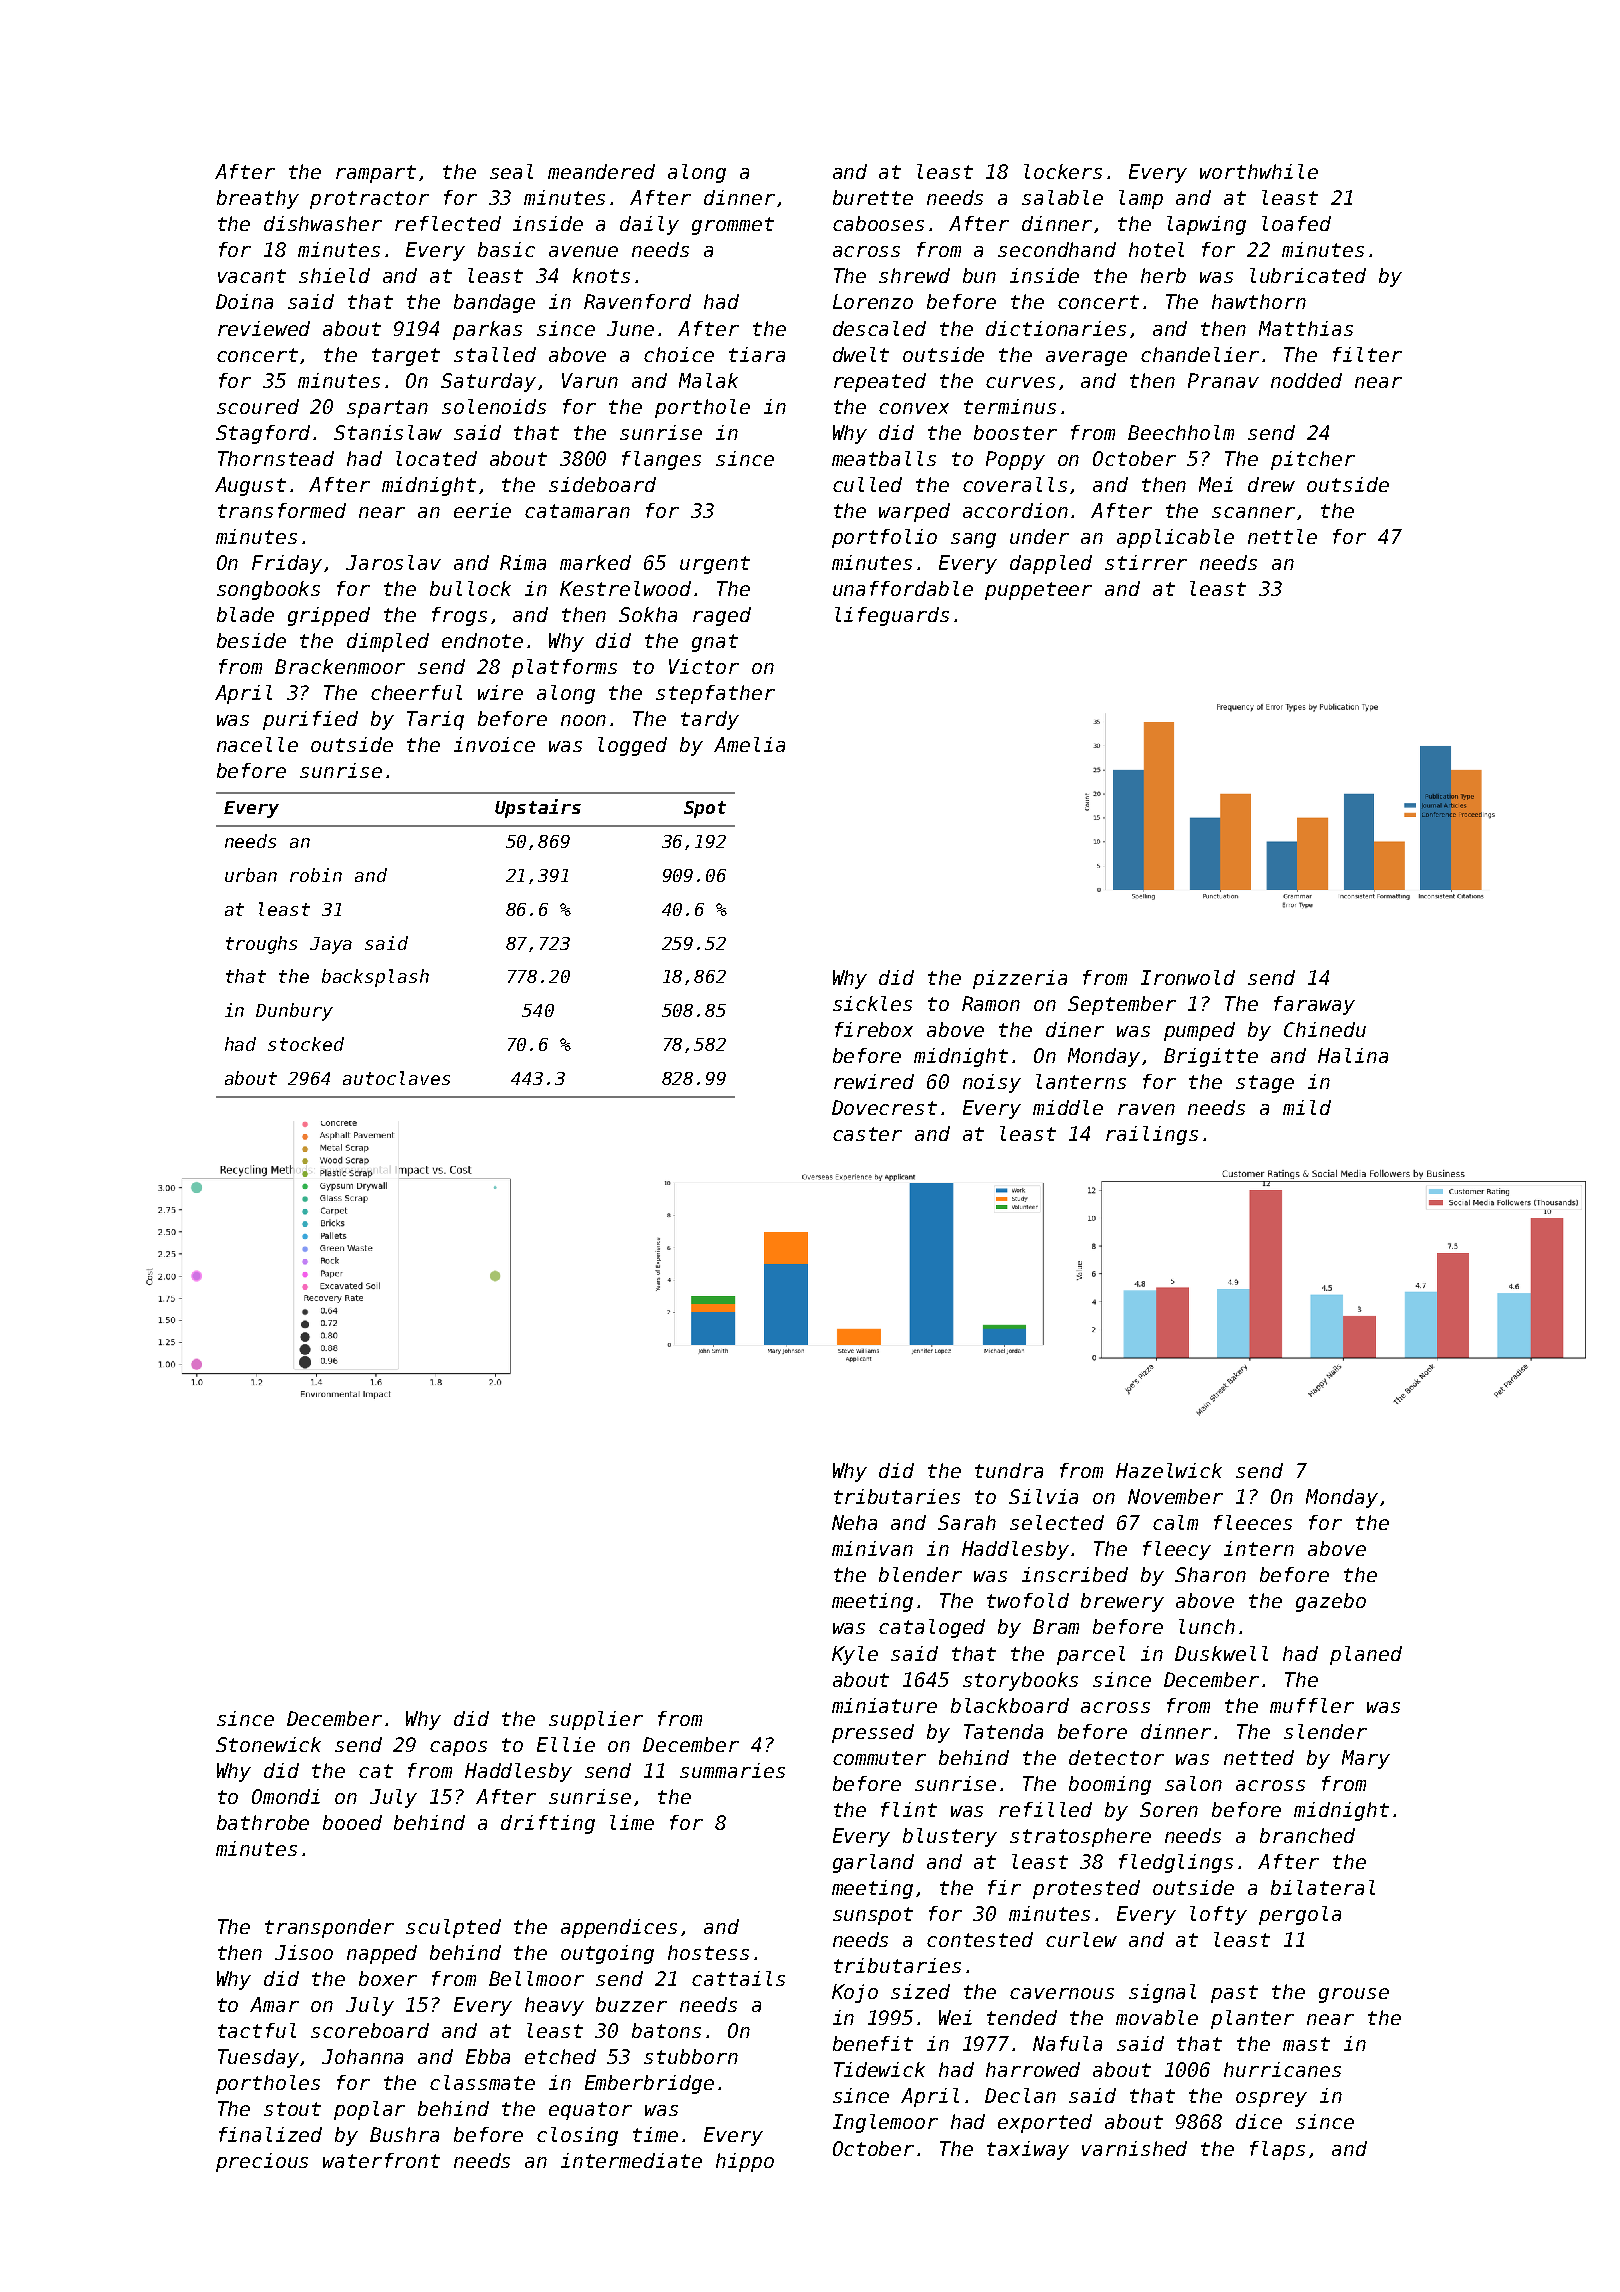 The width and height of the document is (1620, 2292). What do you see at coordinates (679, 354) in the document?
I see `choice` at bounding box center [679, 354].
